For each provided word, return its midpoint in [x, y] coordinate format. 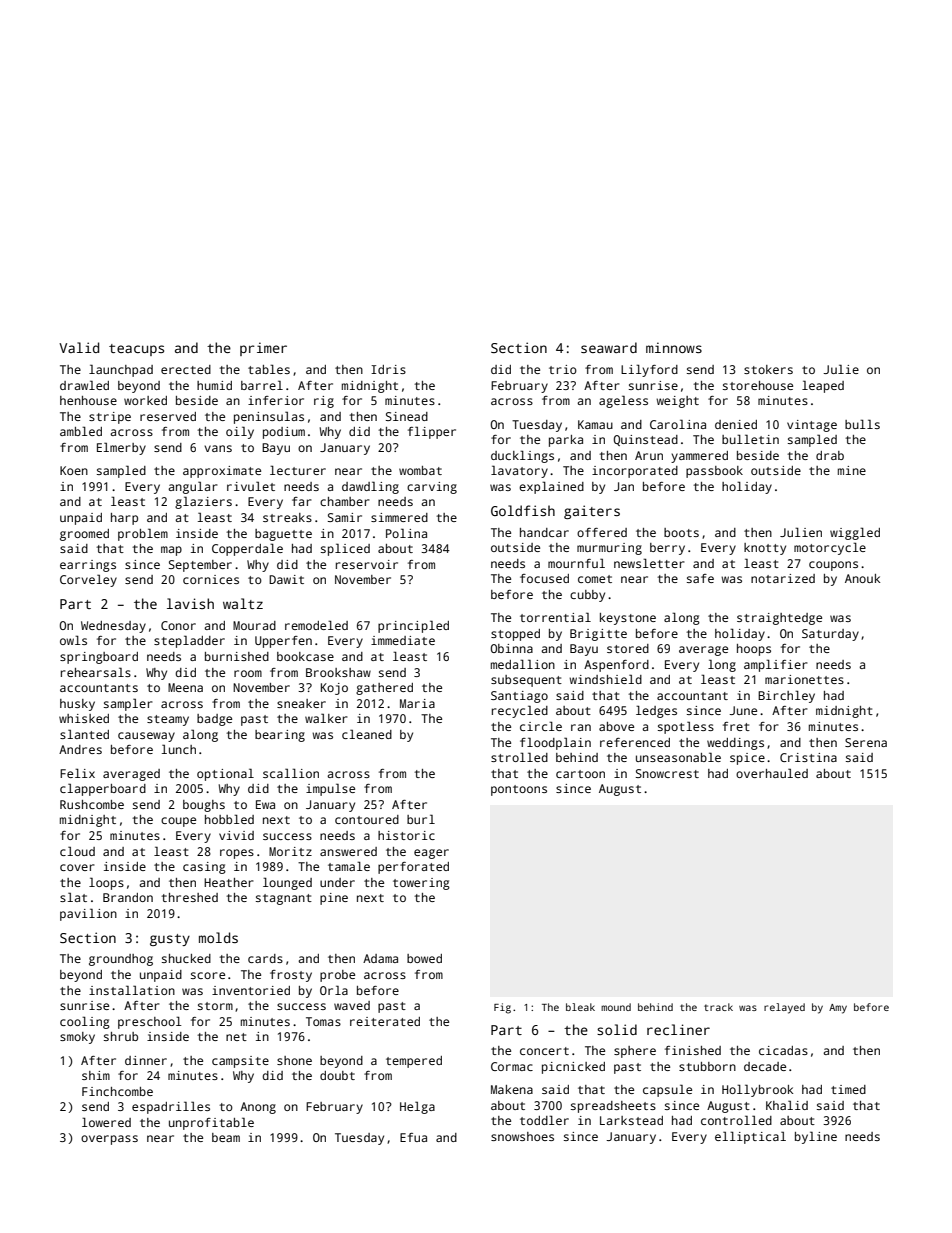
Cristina [808, 757]
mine [852, 470]
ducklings [522, 456]
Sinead [407, 416]
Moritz [290, 851]
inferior [276, 400]
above [616, 726]
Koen [74, 470]
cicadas [783, 1050]
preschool [150, 1022]
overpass [109, 1140]
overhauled [772, 773]
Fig [502, 1008]
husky [77, 705]
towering [421, 884]
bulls [862, 424]
